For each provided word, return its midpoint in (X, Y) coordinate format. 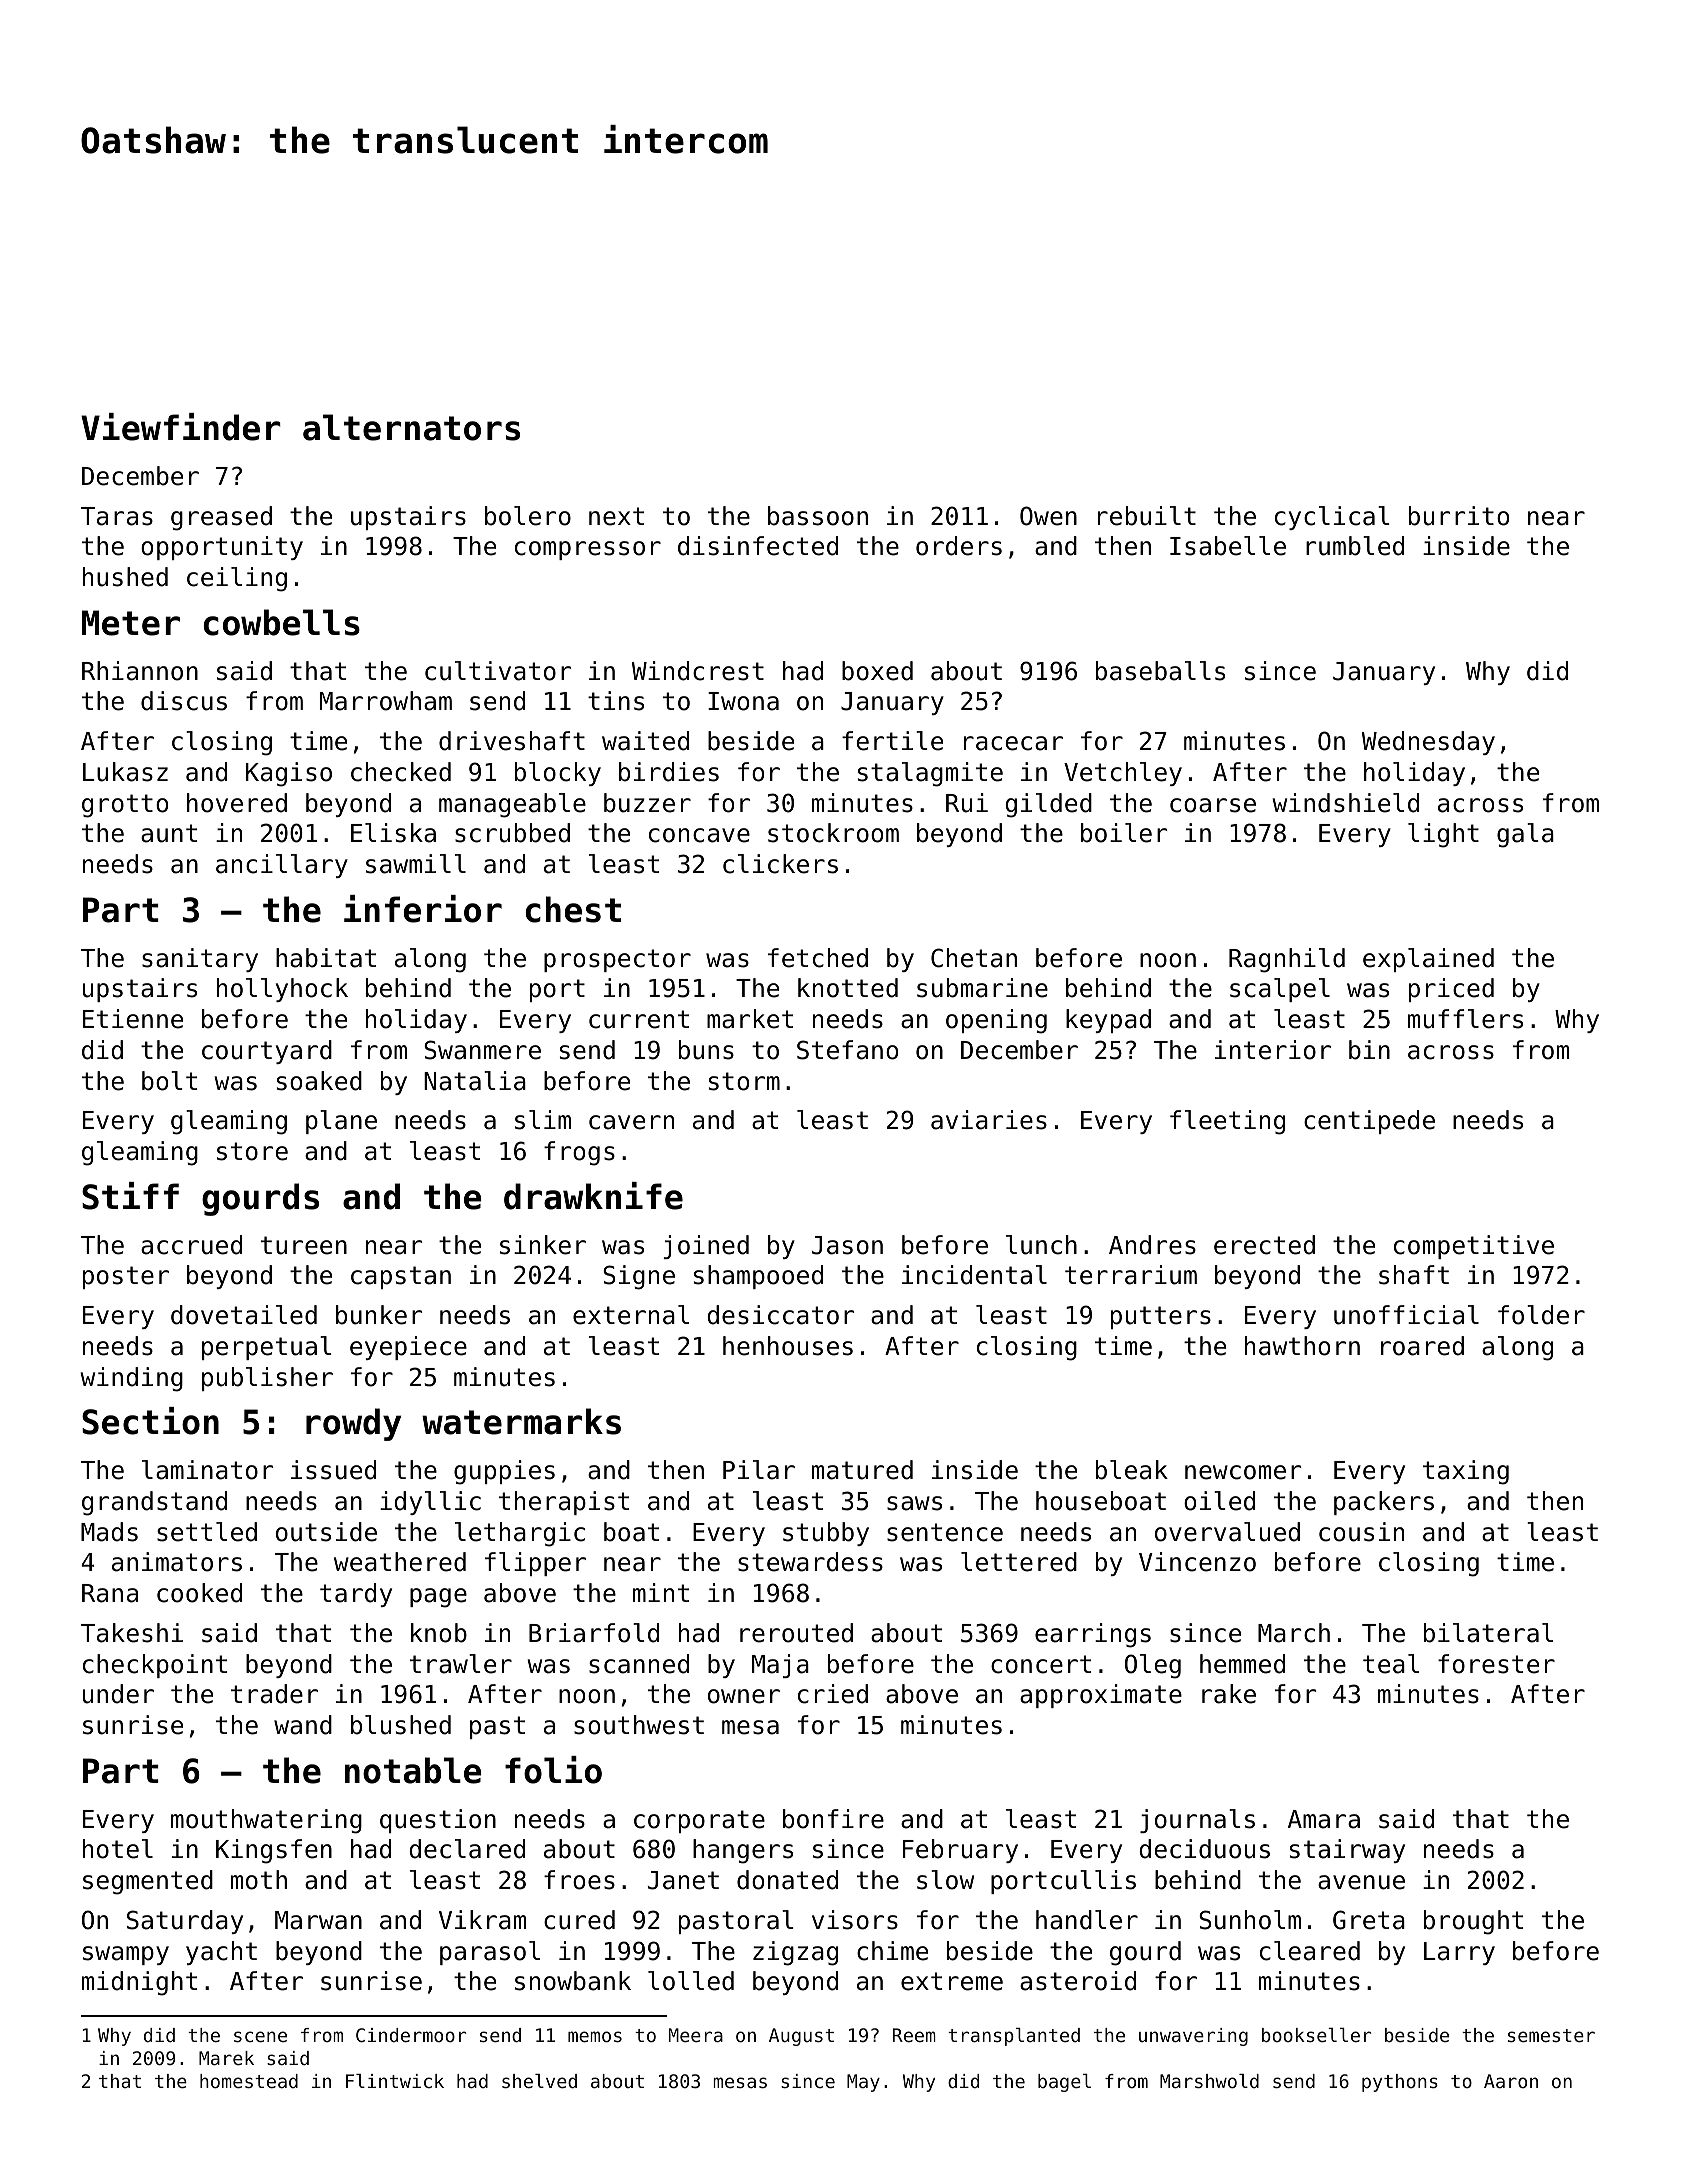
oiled (1219, 1501)
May (863, 2083)
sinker (543, 1245)
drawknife (593, 1196)
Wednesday (1428, 743)
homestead (249, 2081)
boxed (877, 671)
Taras (117, 516)
